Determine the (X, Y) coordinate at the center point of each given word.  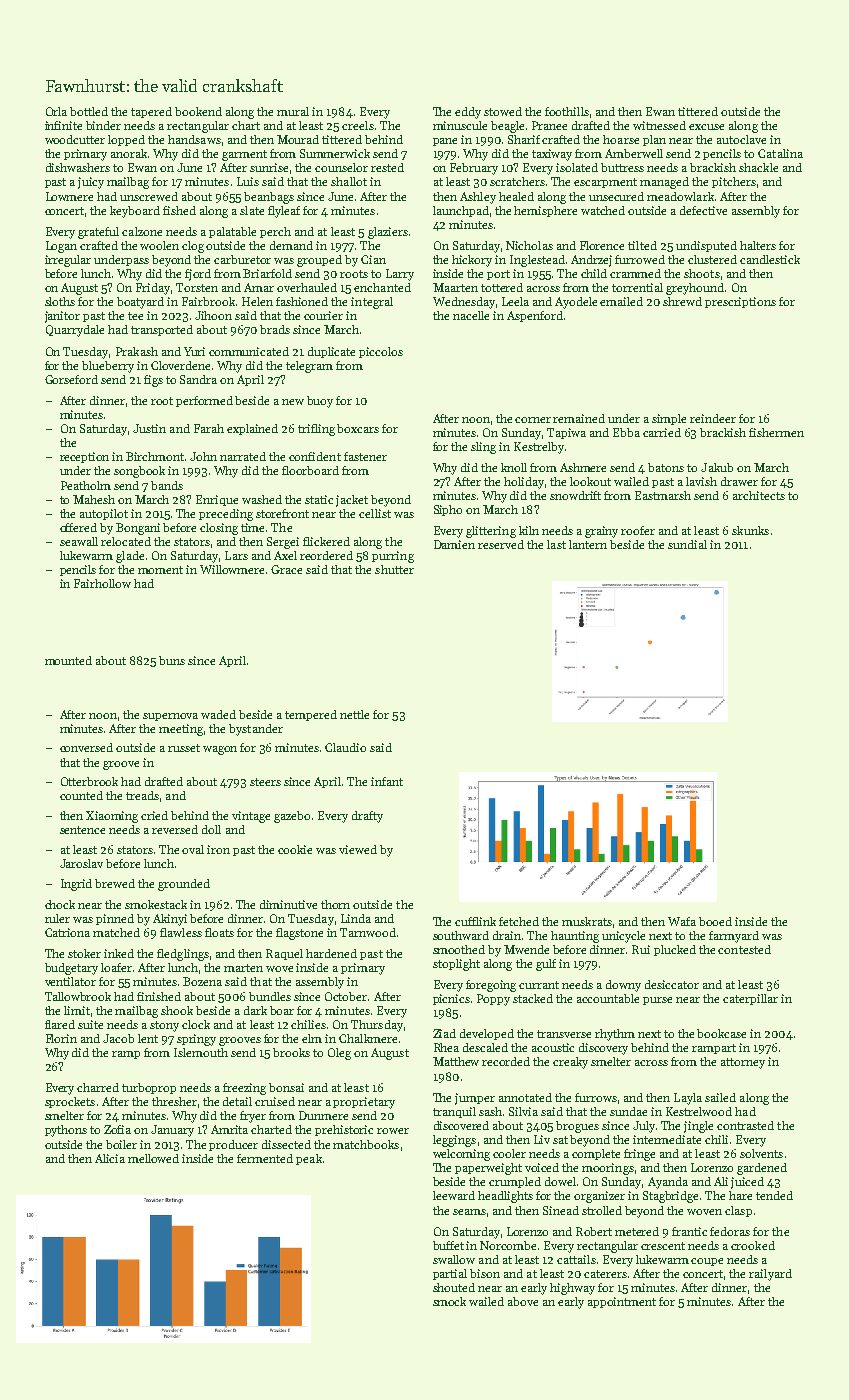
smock (449, 1301)
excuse (706, 127)
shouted (454, 1287)
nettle (354, 714)
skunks (750, 530)
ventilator (70, 981)
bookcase (721, 1033)
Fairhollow (102, 583)
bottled (89, 111)
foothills (567, 111)
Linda (356, 918)
